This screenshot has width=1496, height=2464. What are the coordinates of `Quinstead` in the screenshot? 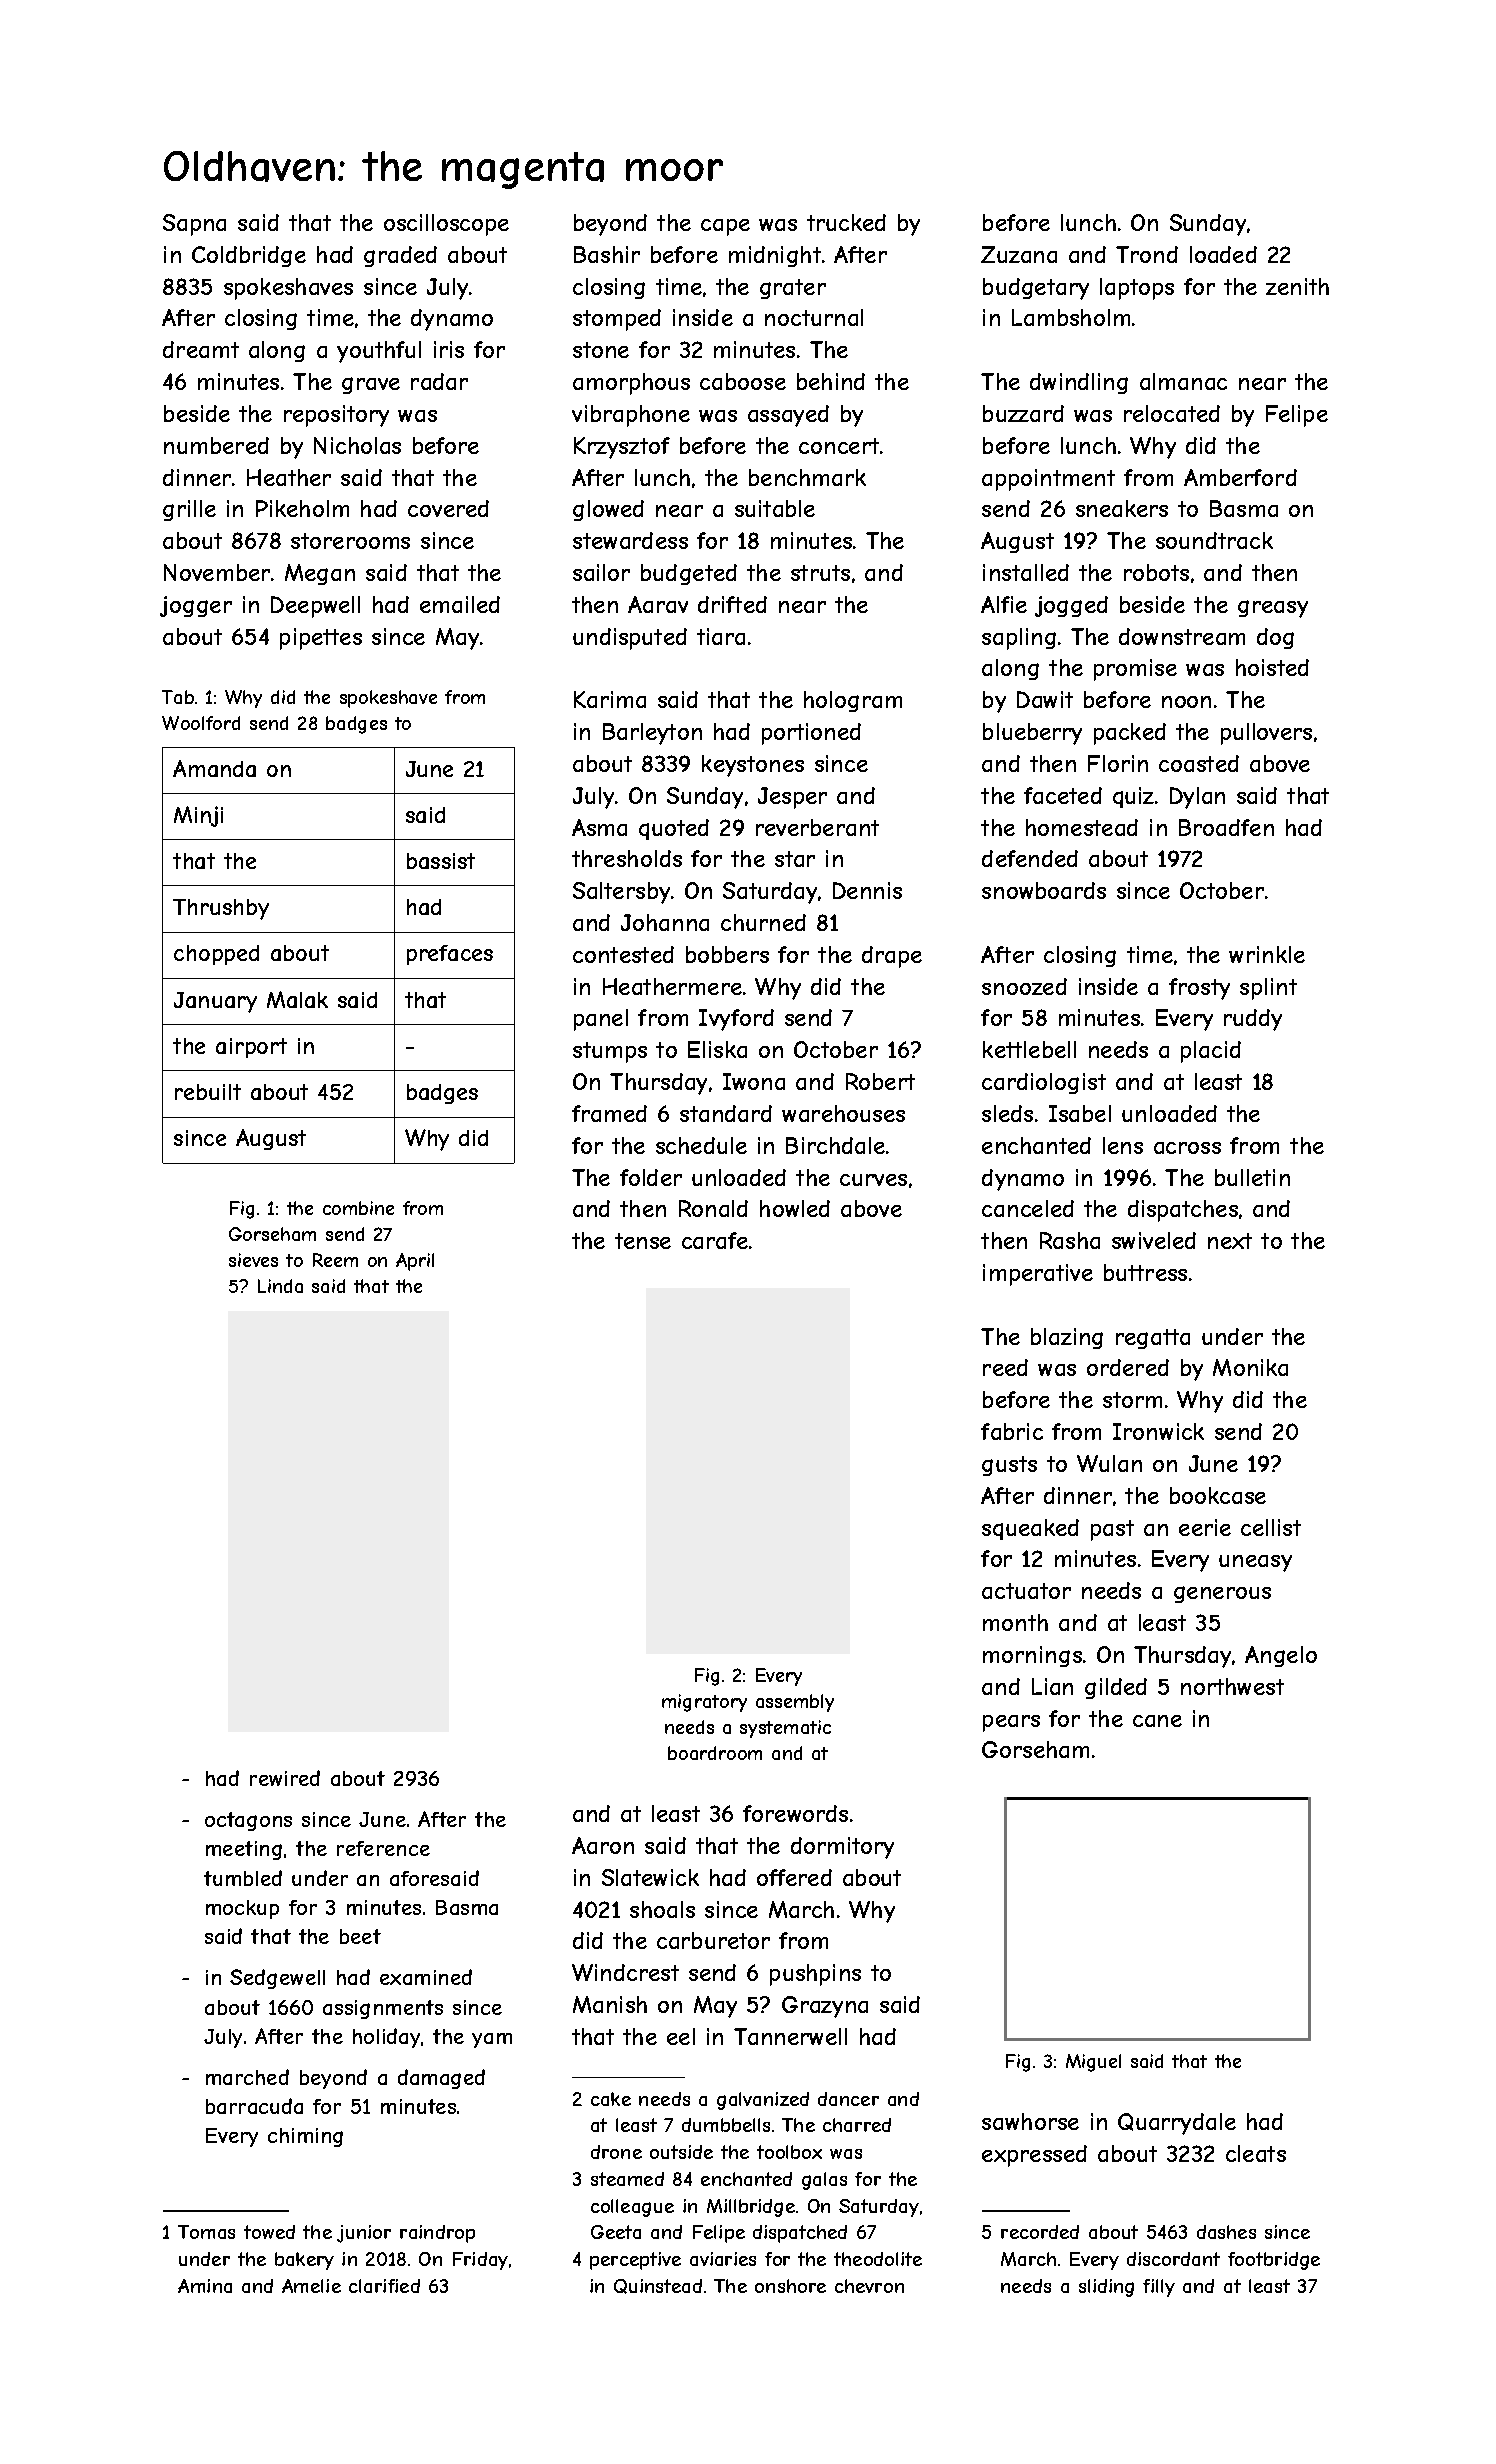 It's located at (658, 2286).
